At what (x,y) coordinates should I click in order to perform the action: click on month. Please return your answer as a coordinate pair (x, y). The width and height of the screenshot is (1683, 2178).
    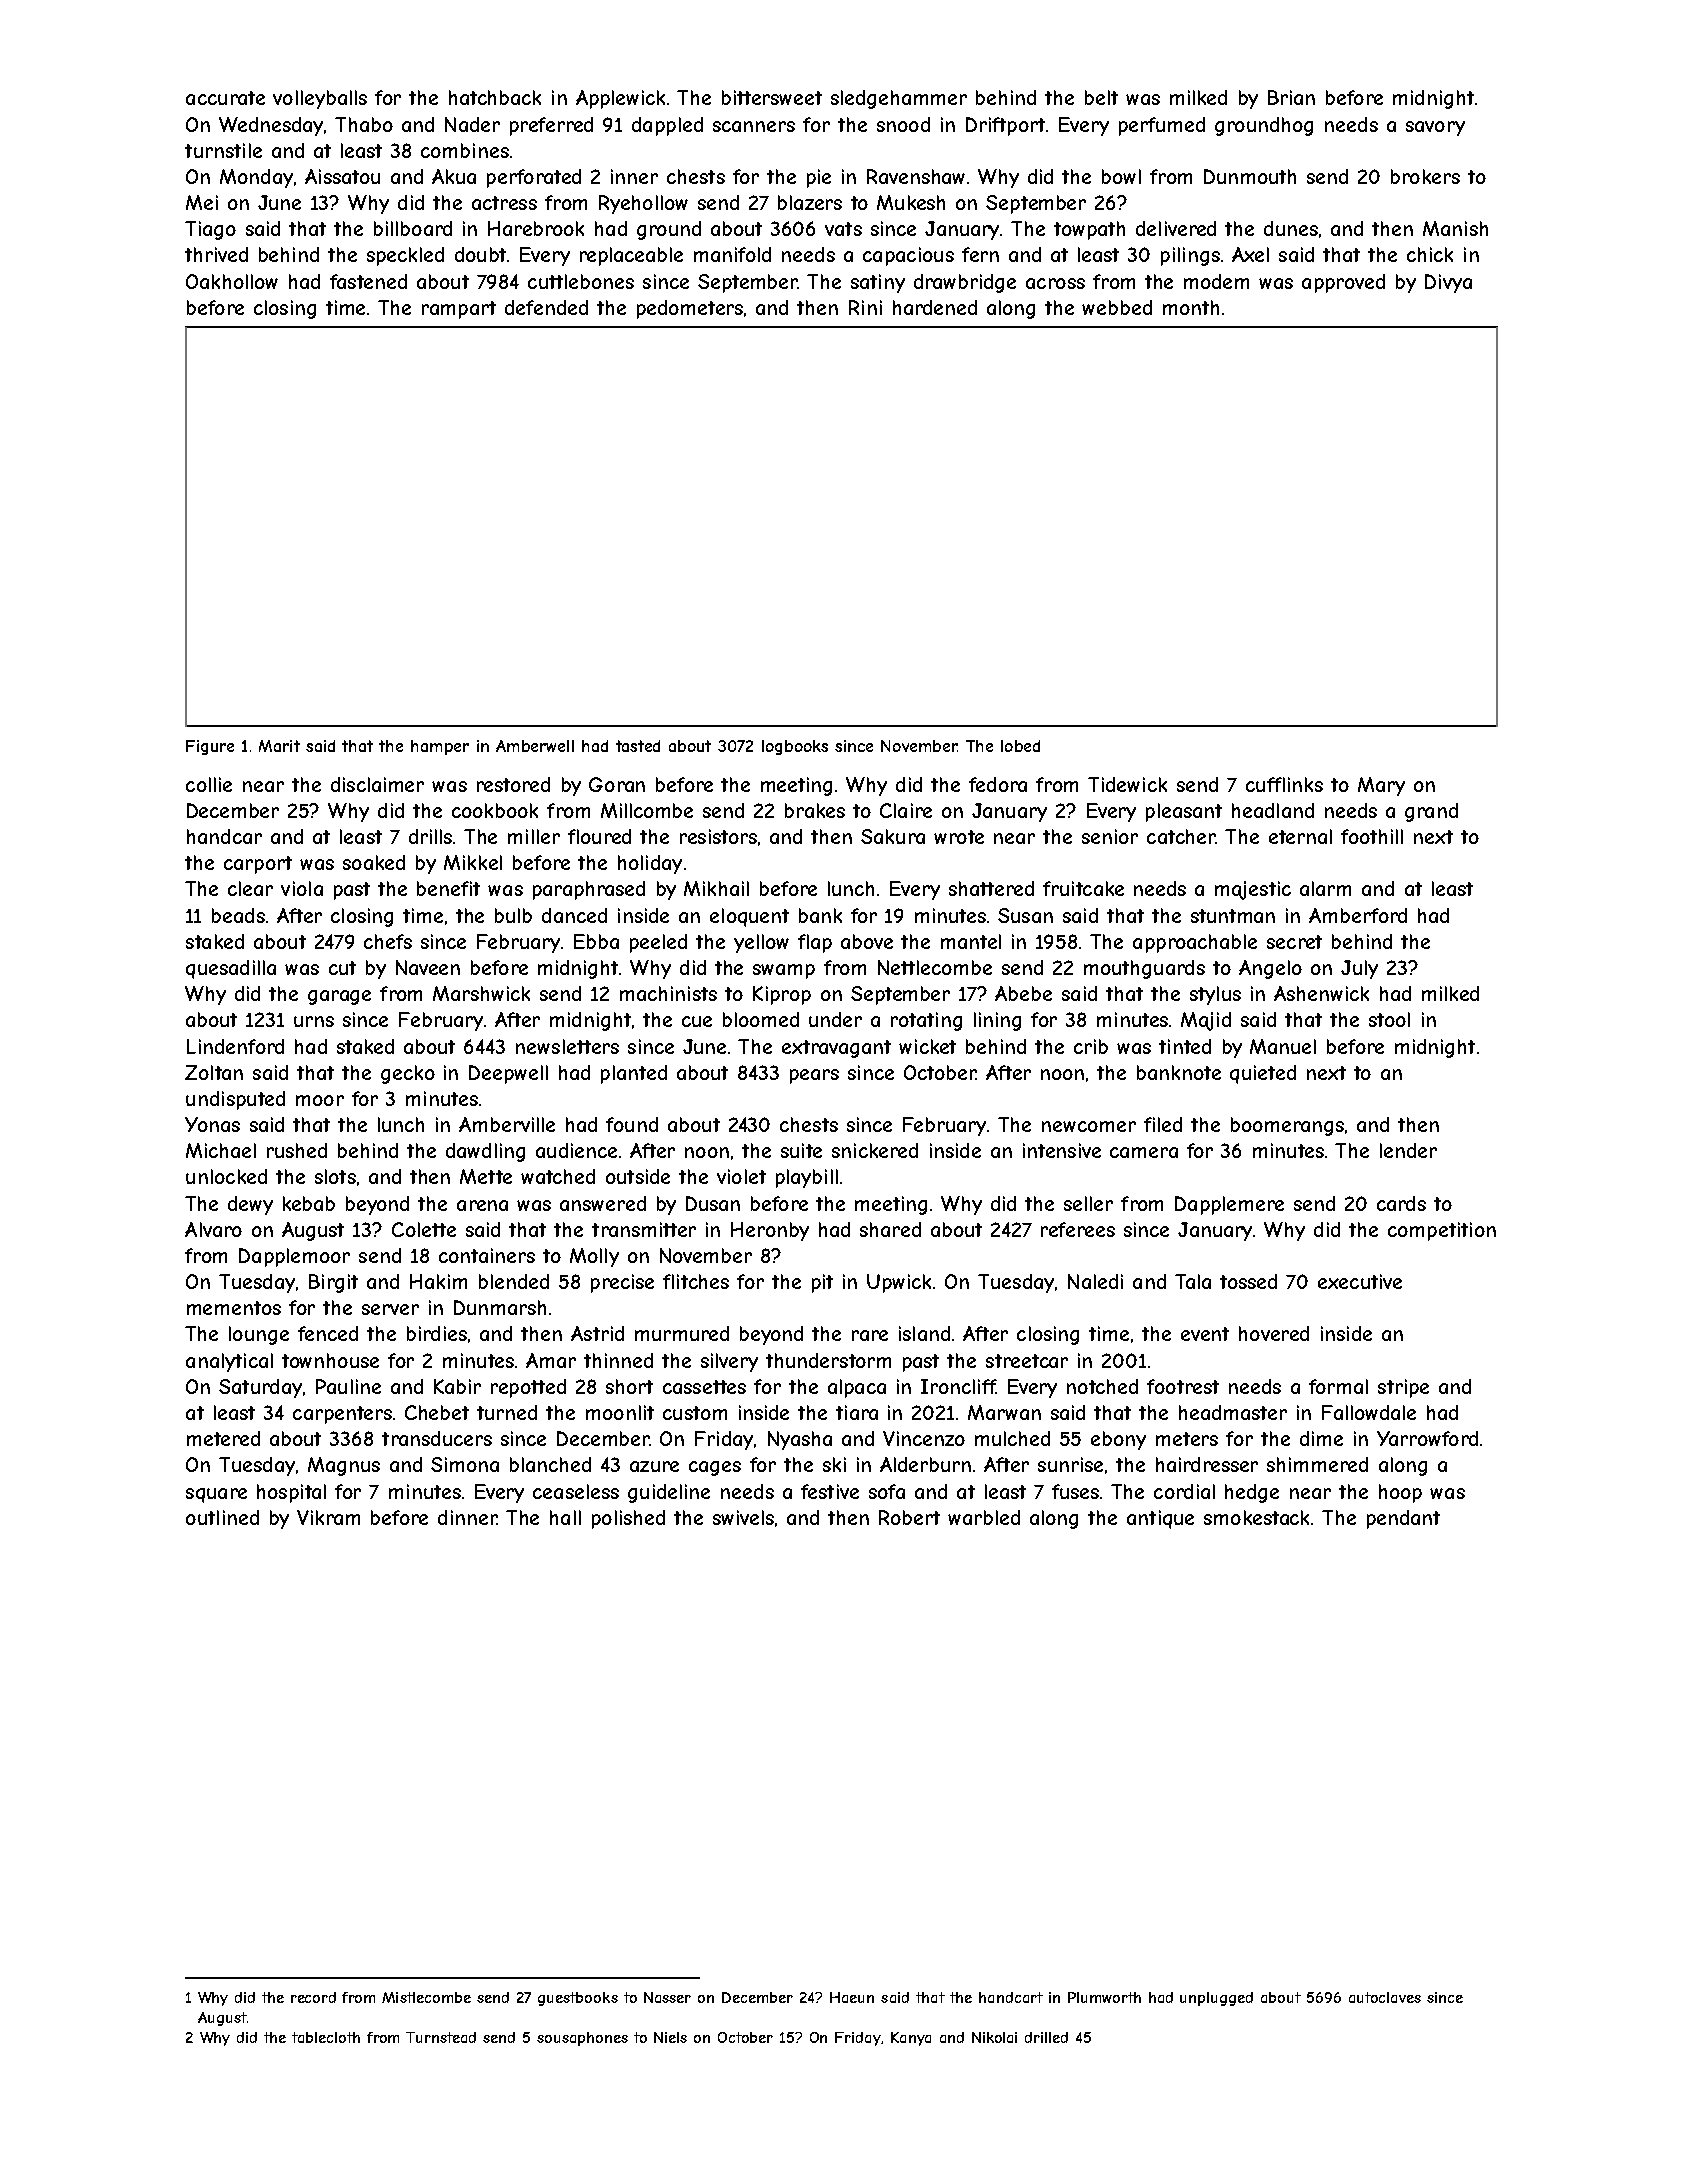
    Looking at the image, I should click on (1191, 307).
